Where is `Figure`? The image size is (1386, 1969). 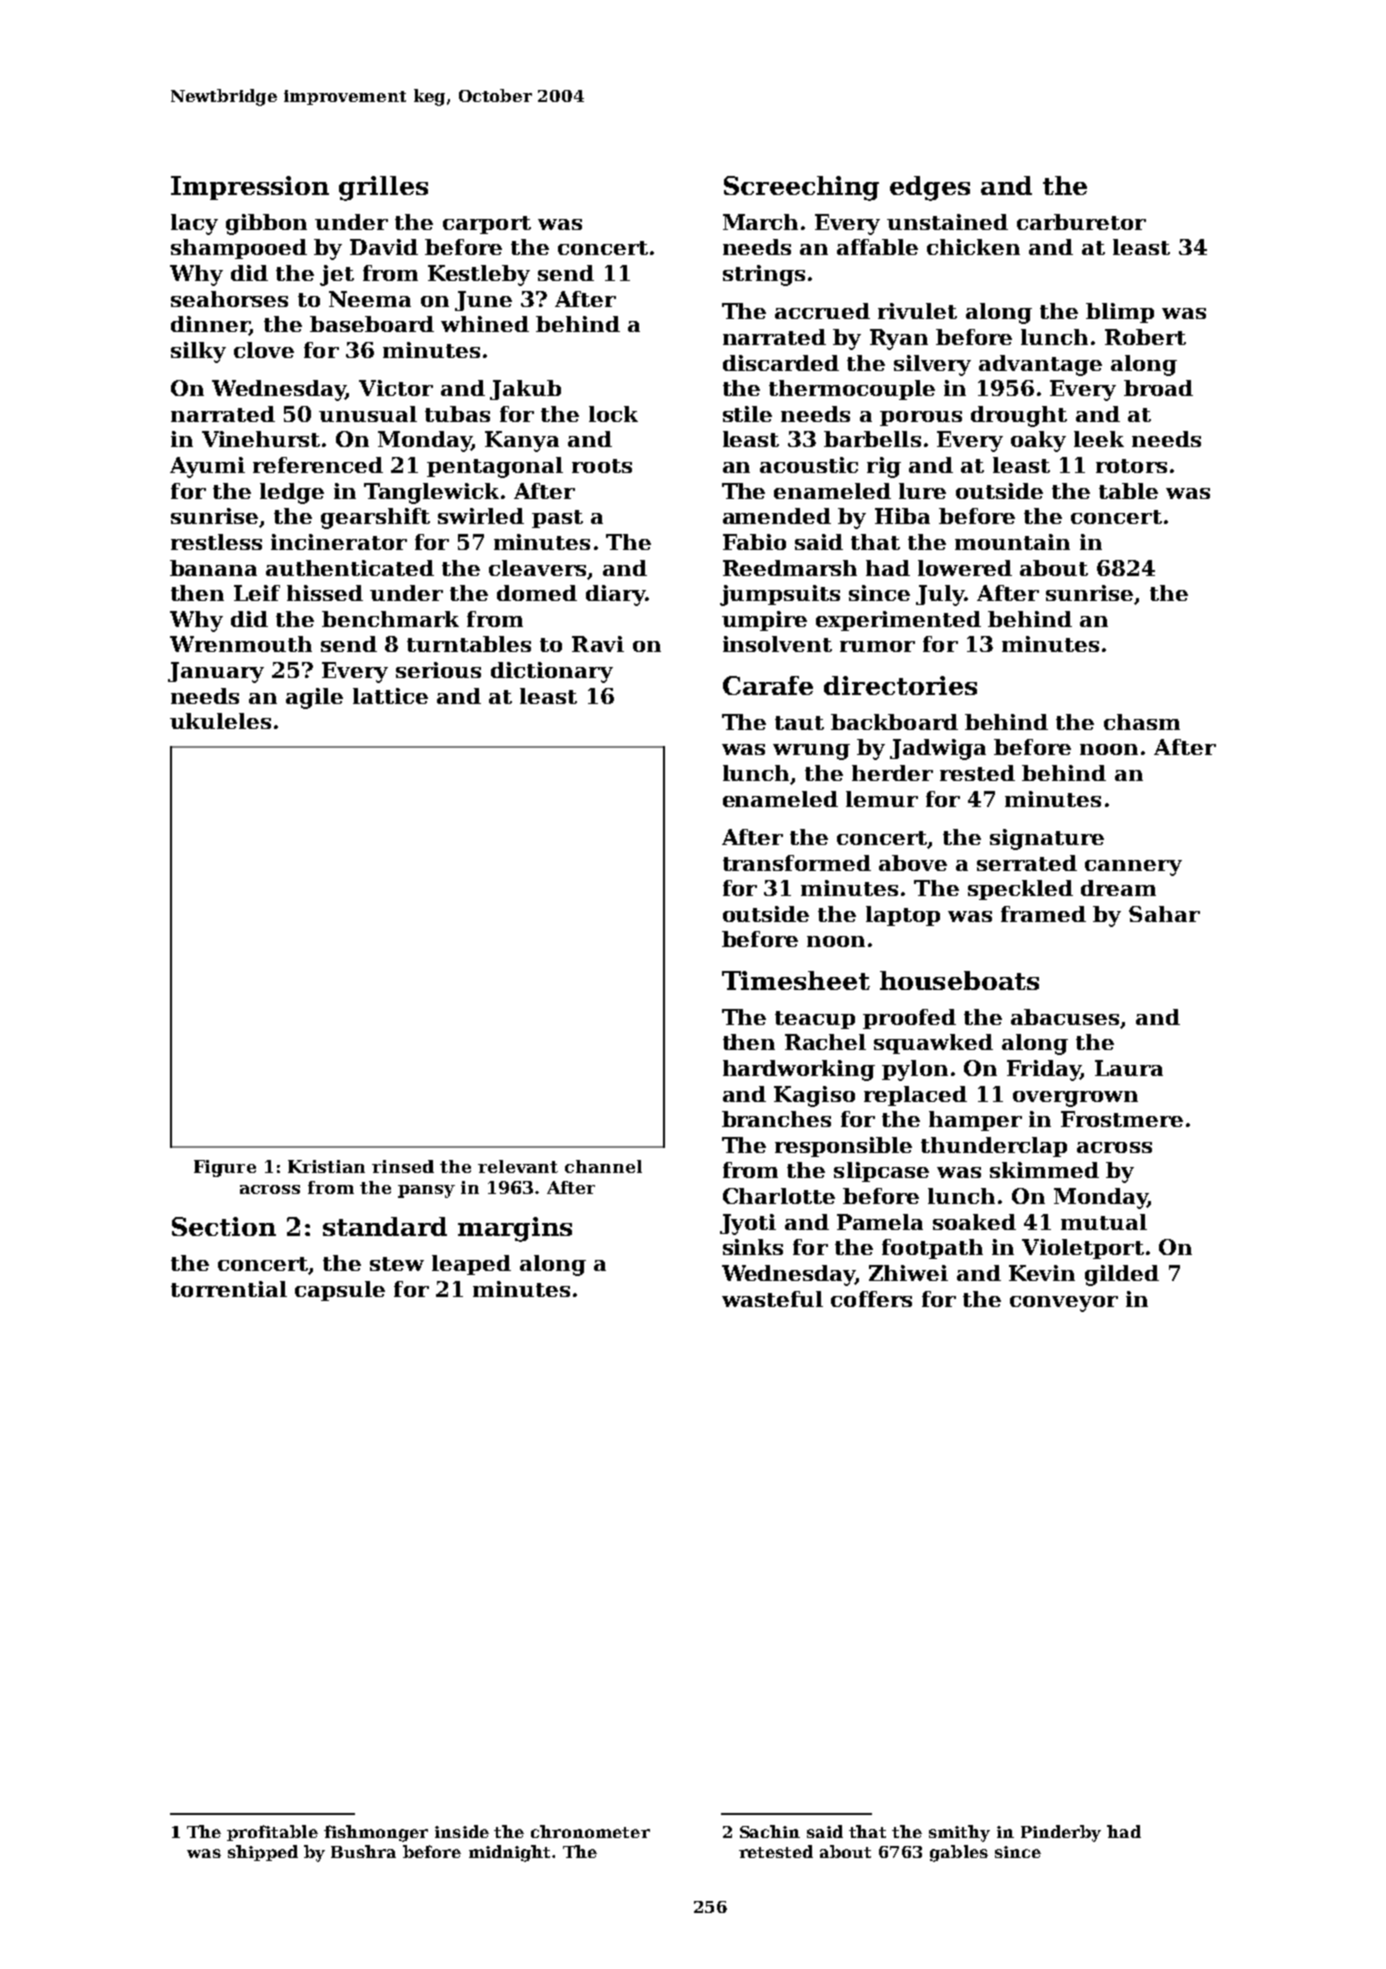
Figure is located at coordinates (225, 1168).
